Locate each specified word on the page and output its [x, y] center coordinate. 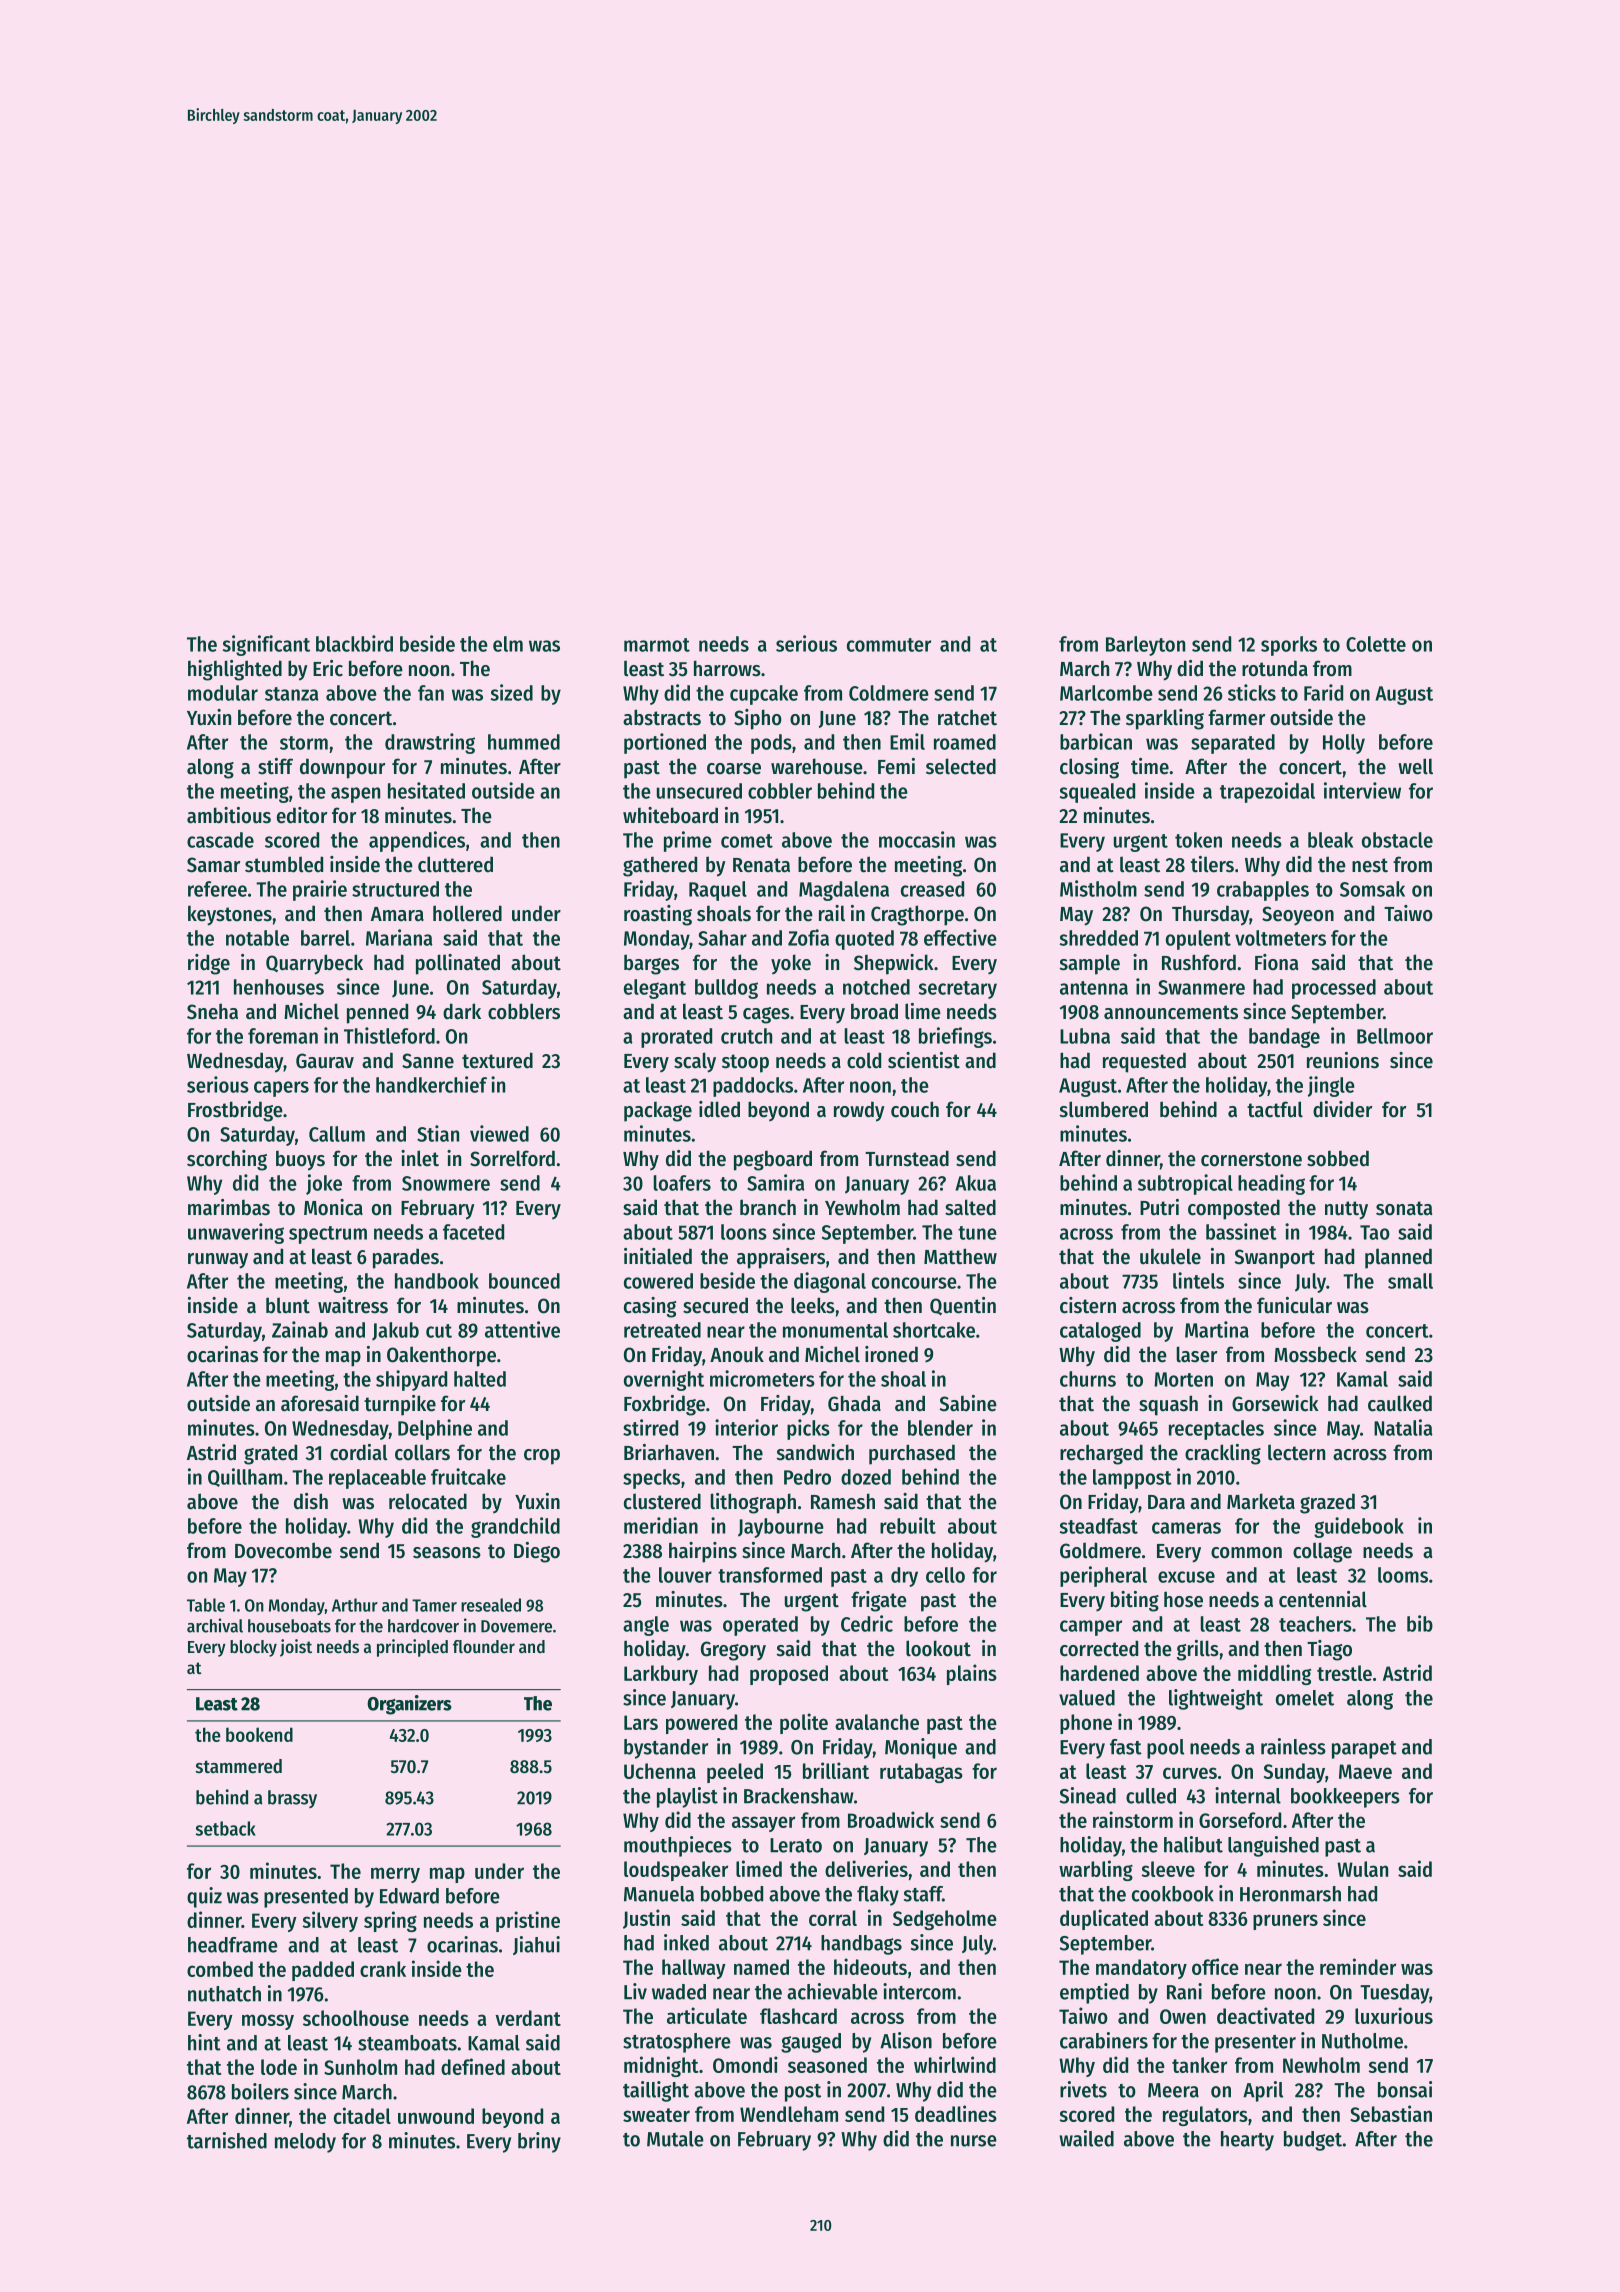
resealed [491, 1605]
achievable [832, 1991]
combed [220, 1969]
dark [462, 1011]
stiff [275, 766]
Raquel [718, 891]
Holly [1344, 744]
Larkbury [661, 1675]
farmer [1236, 717]
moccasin [917, 839]
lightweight [1216, 1699]
